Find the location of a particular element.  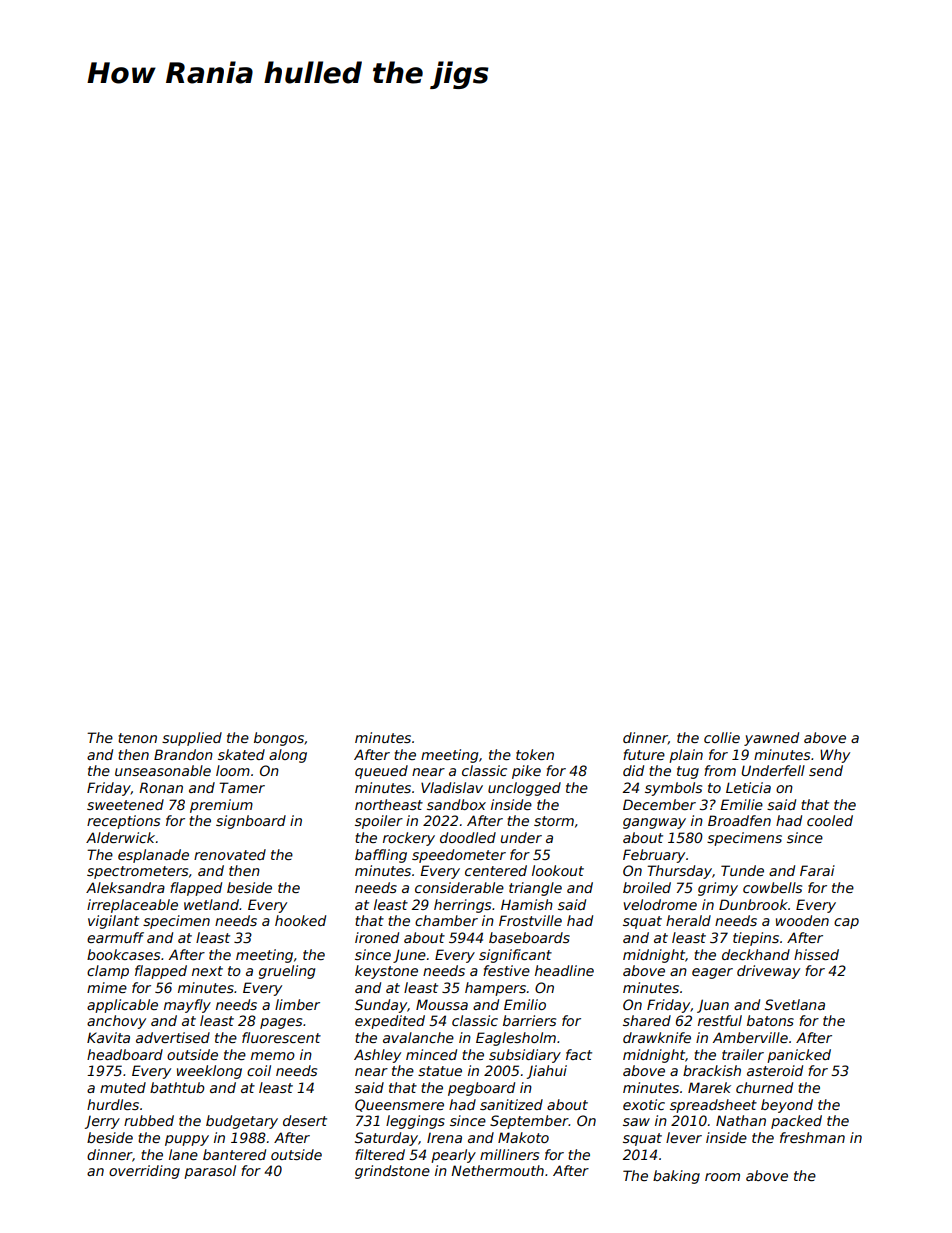

hooked is located at coordinates (300, 920).
